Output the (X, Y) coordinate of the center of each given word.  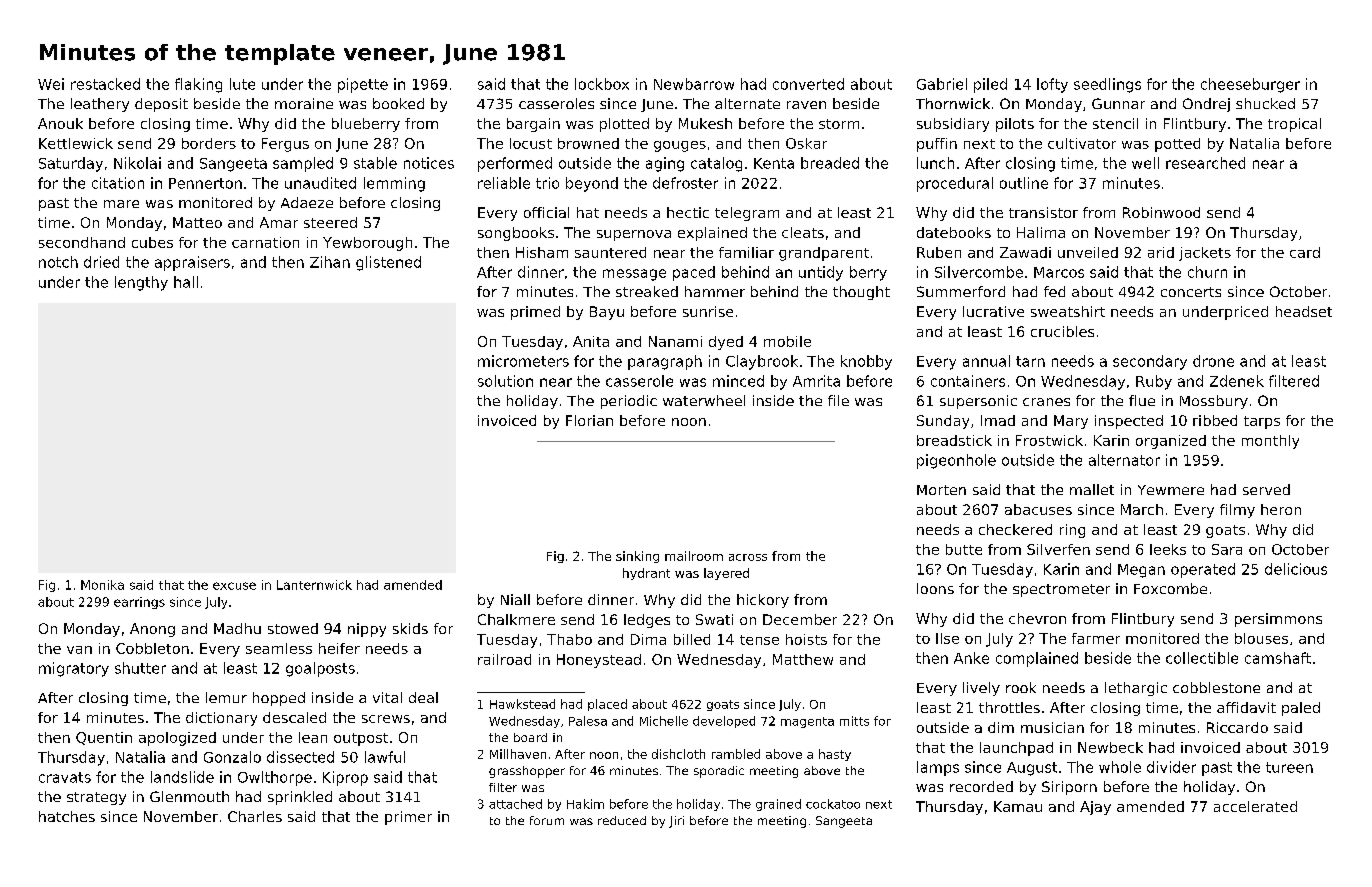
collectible (1202, 658)
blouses (1261, 638)
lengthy (141, 283)
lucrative (993, 311)
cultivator (1082, 143)
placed (607, 705)
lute (242, 84)
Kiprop (345, 778)
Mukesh (705, 123)
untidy (821, 273)
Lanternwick (314, 585)
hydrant (646, 574)
